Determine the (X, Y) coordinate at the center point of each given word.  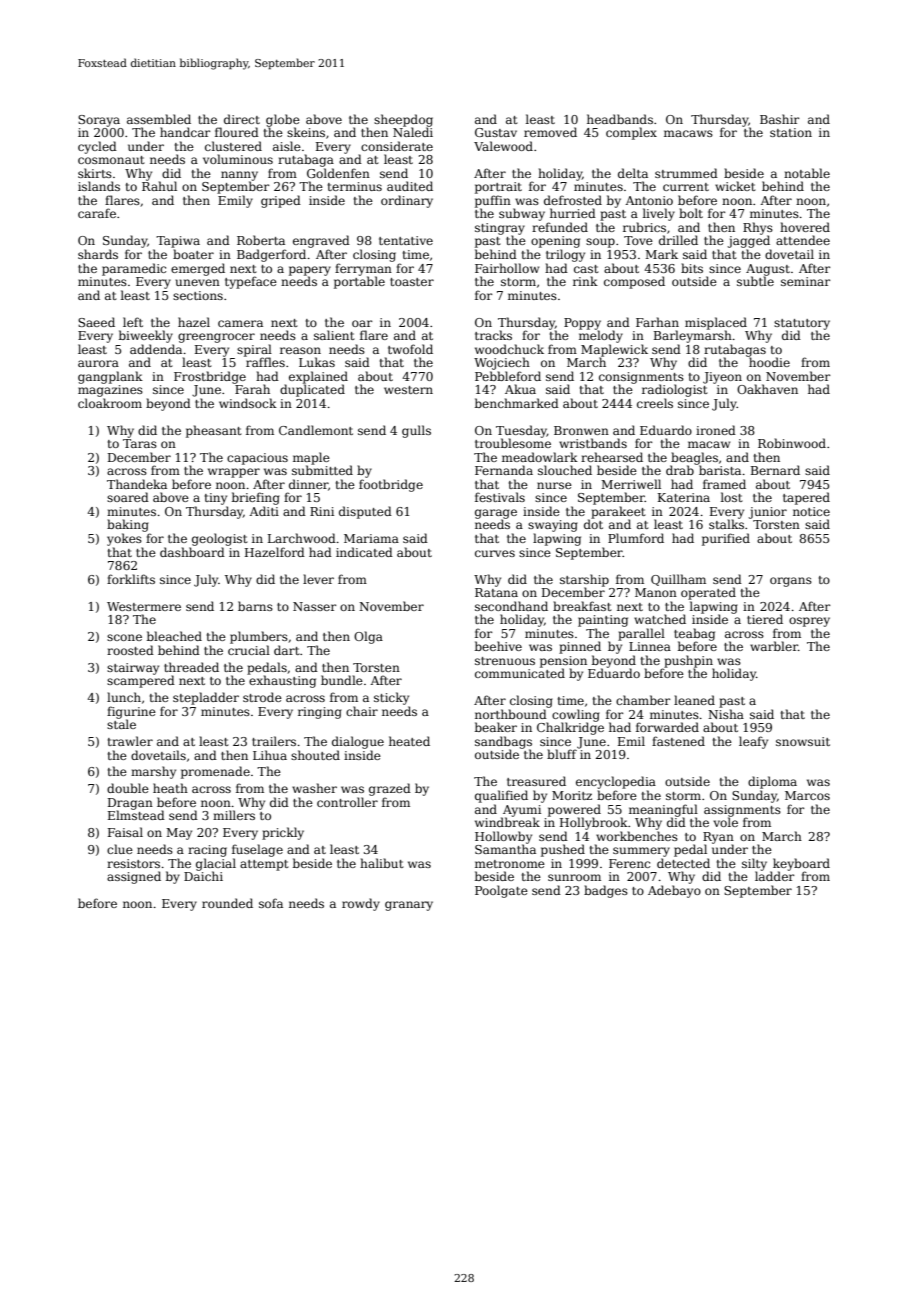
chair (362, 711)
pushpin (688, 661)
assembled (159, 119)
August (768, 270)
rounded (227, 903)
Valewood (503, 146)
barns (255, 606)
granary (409, 906)
